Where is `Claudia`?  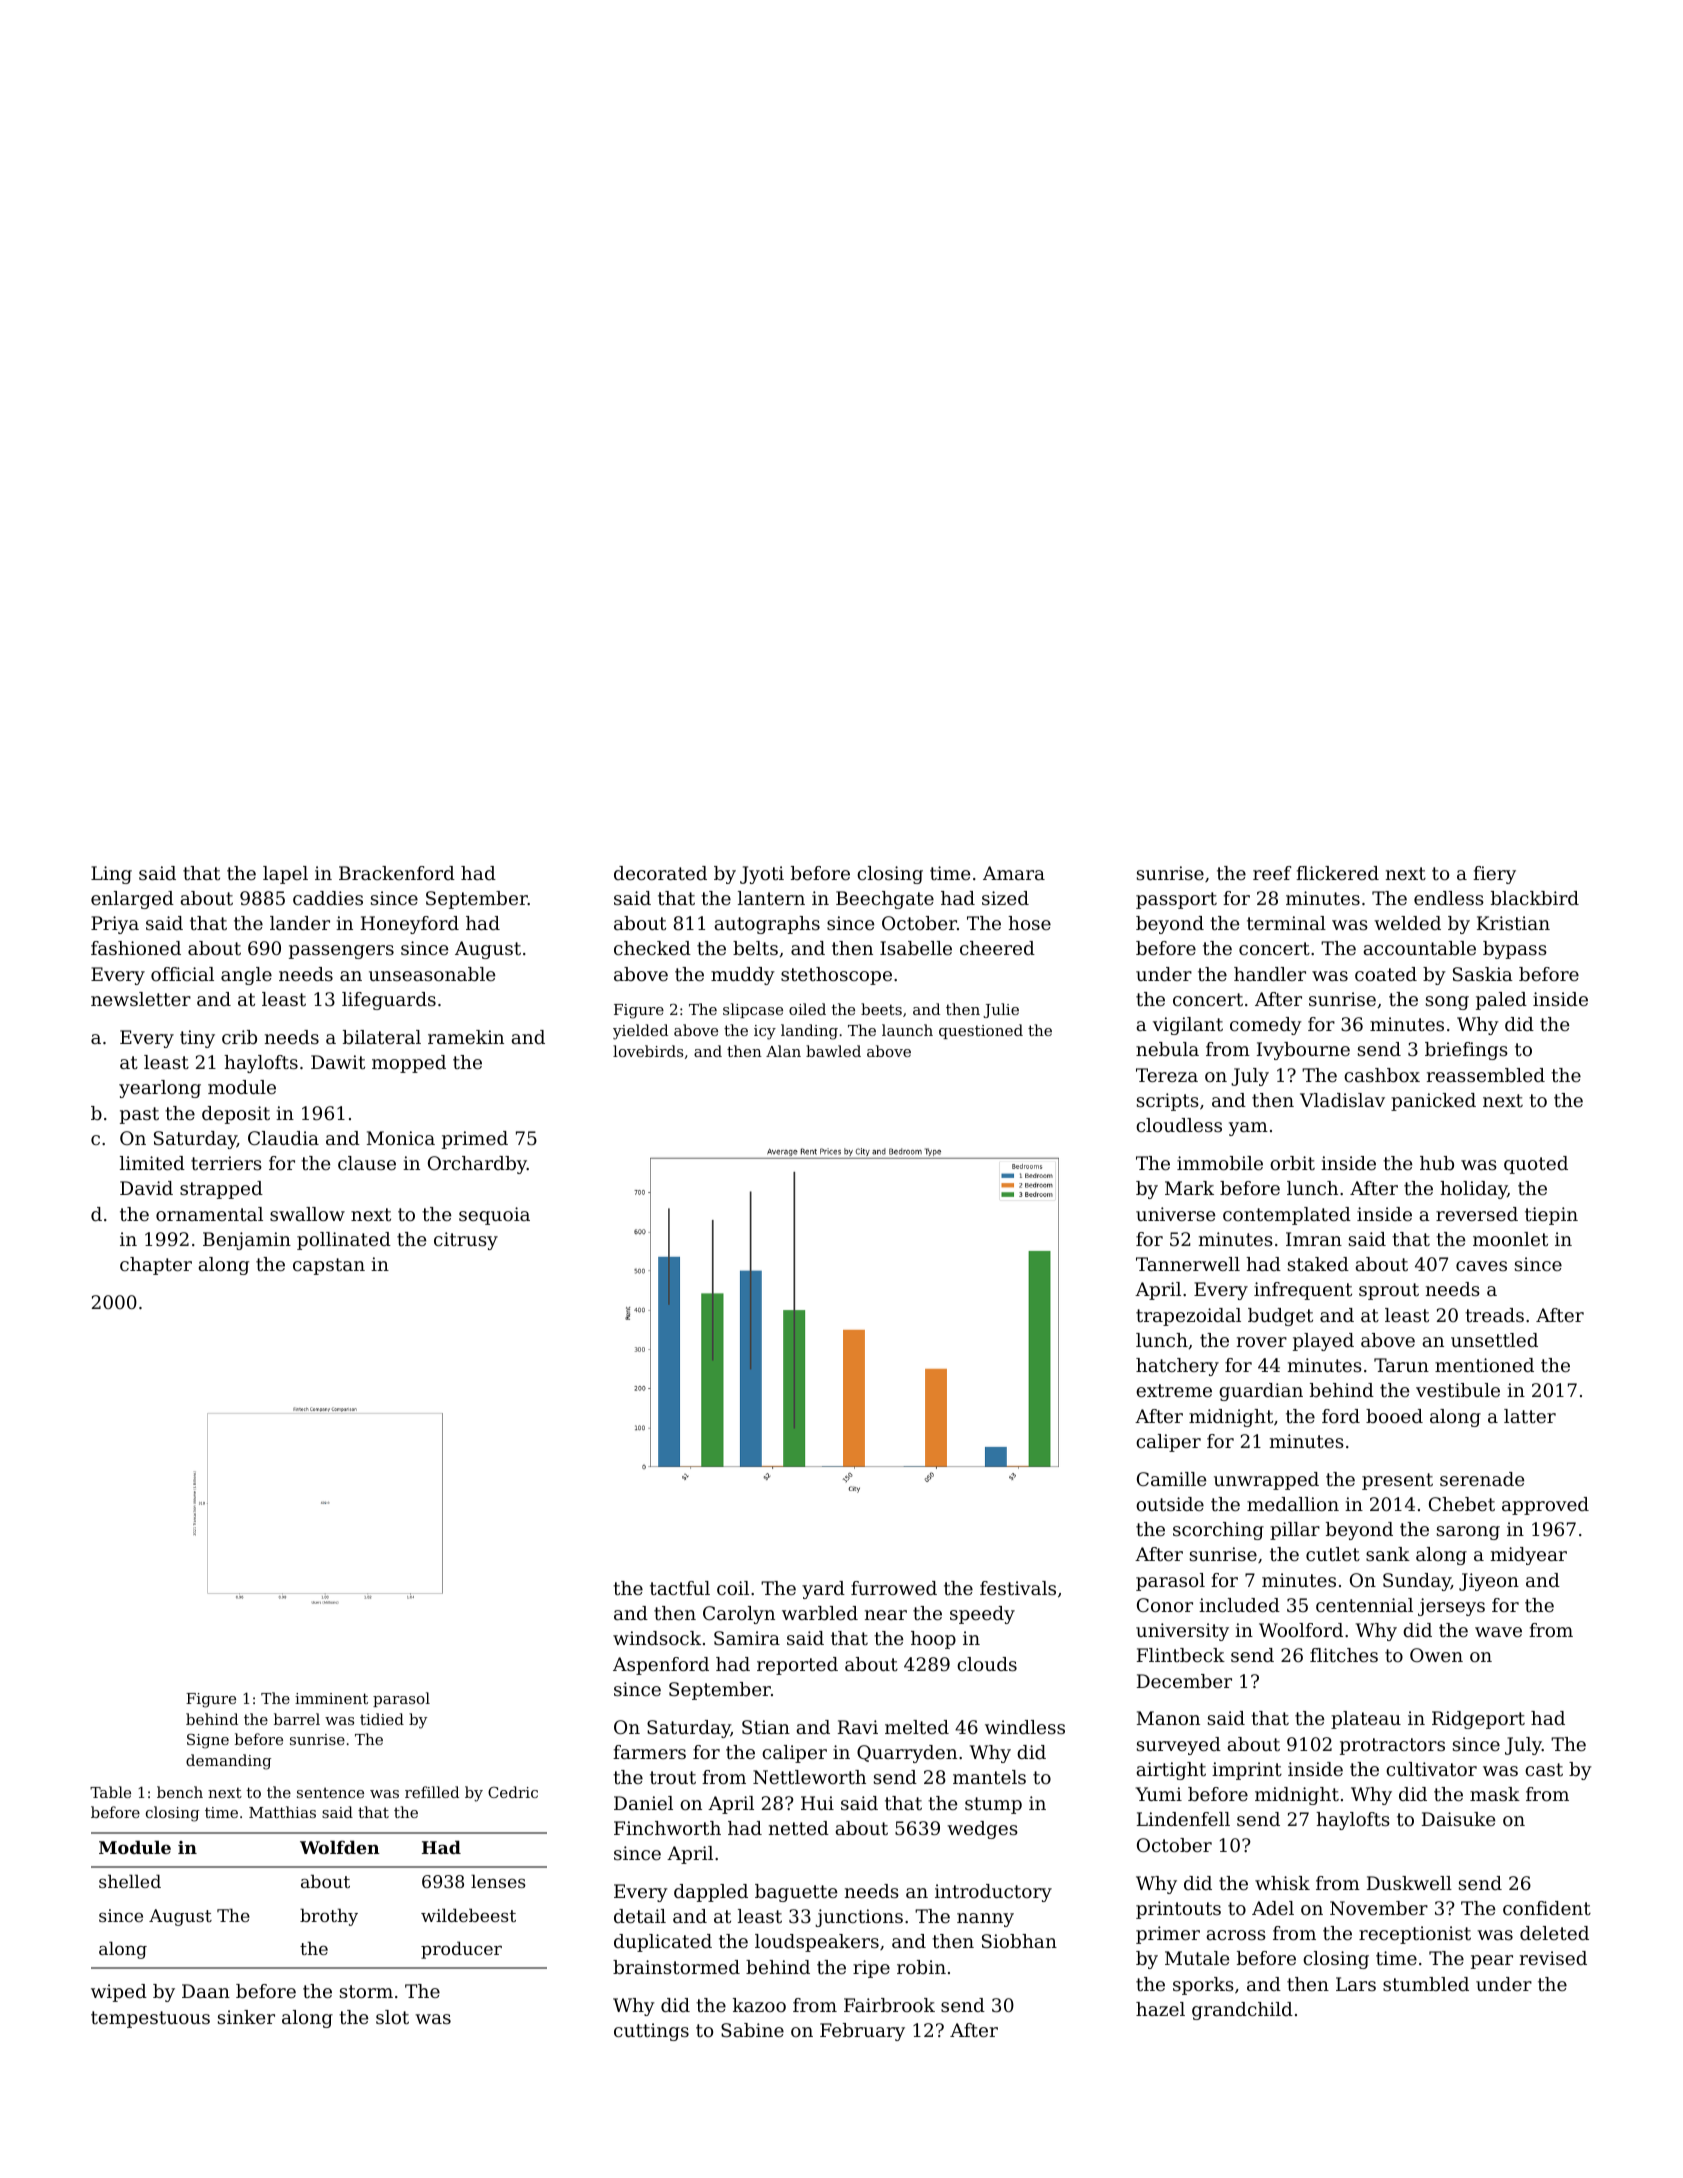
Claudia is located at coordinates (283, 1138).
